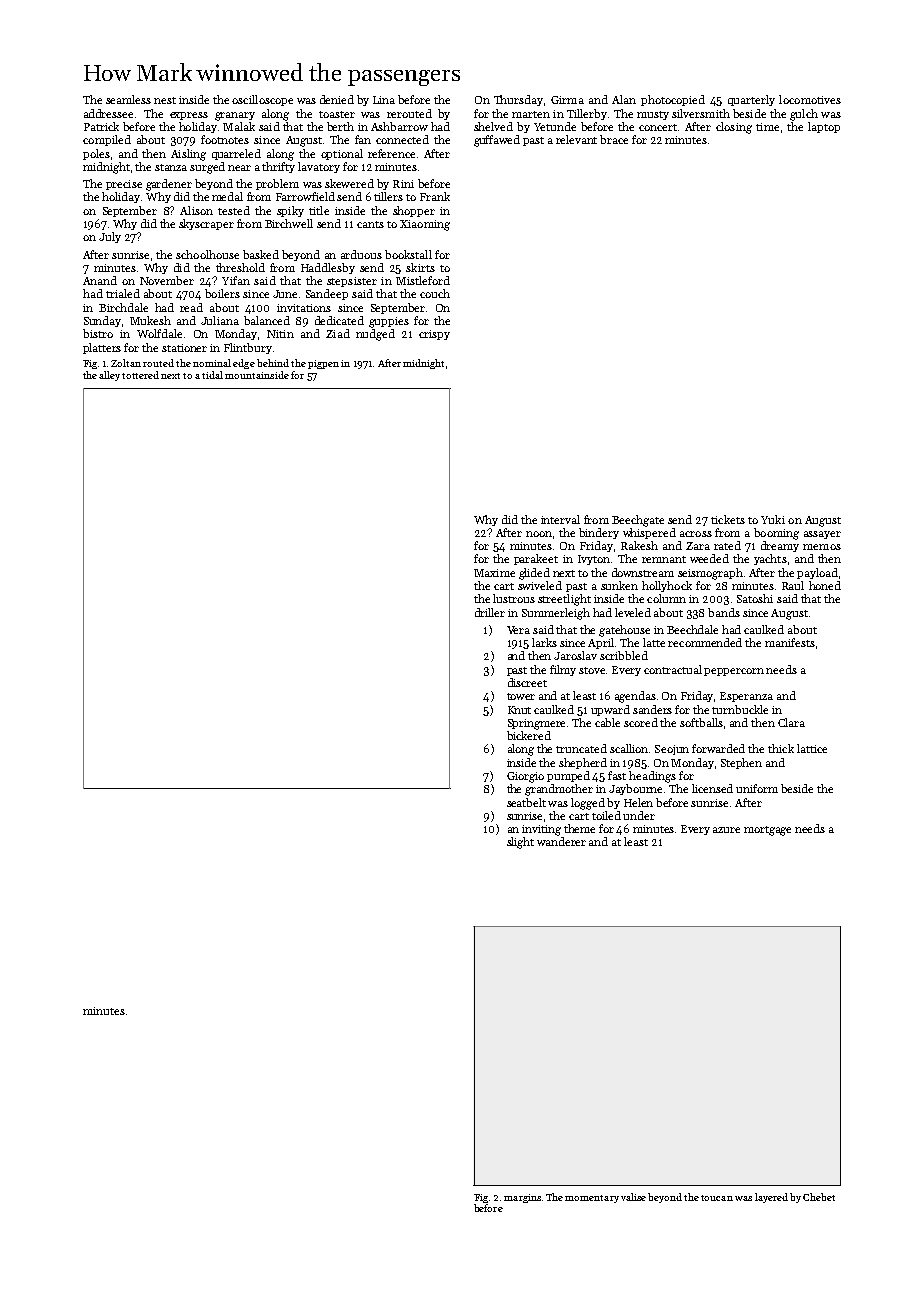 The width and height of the screenshot is (924, 1308). I want to click on margins, so click(522, 1198).
